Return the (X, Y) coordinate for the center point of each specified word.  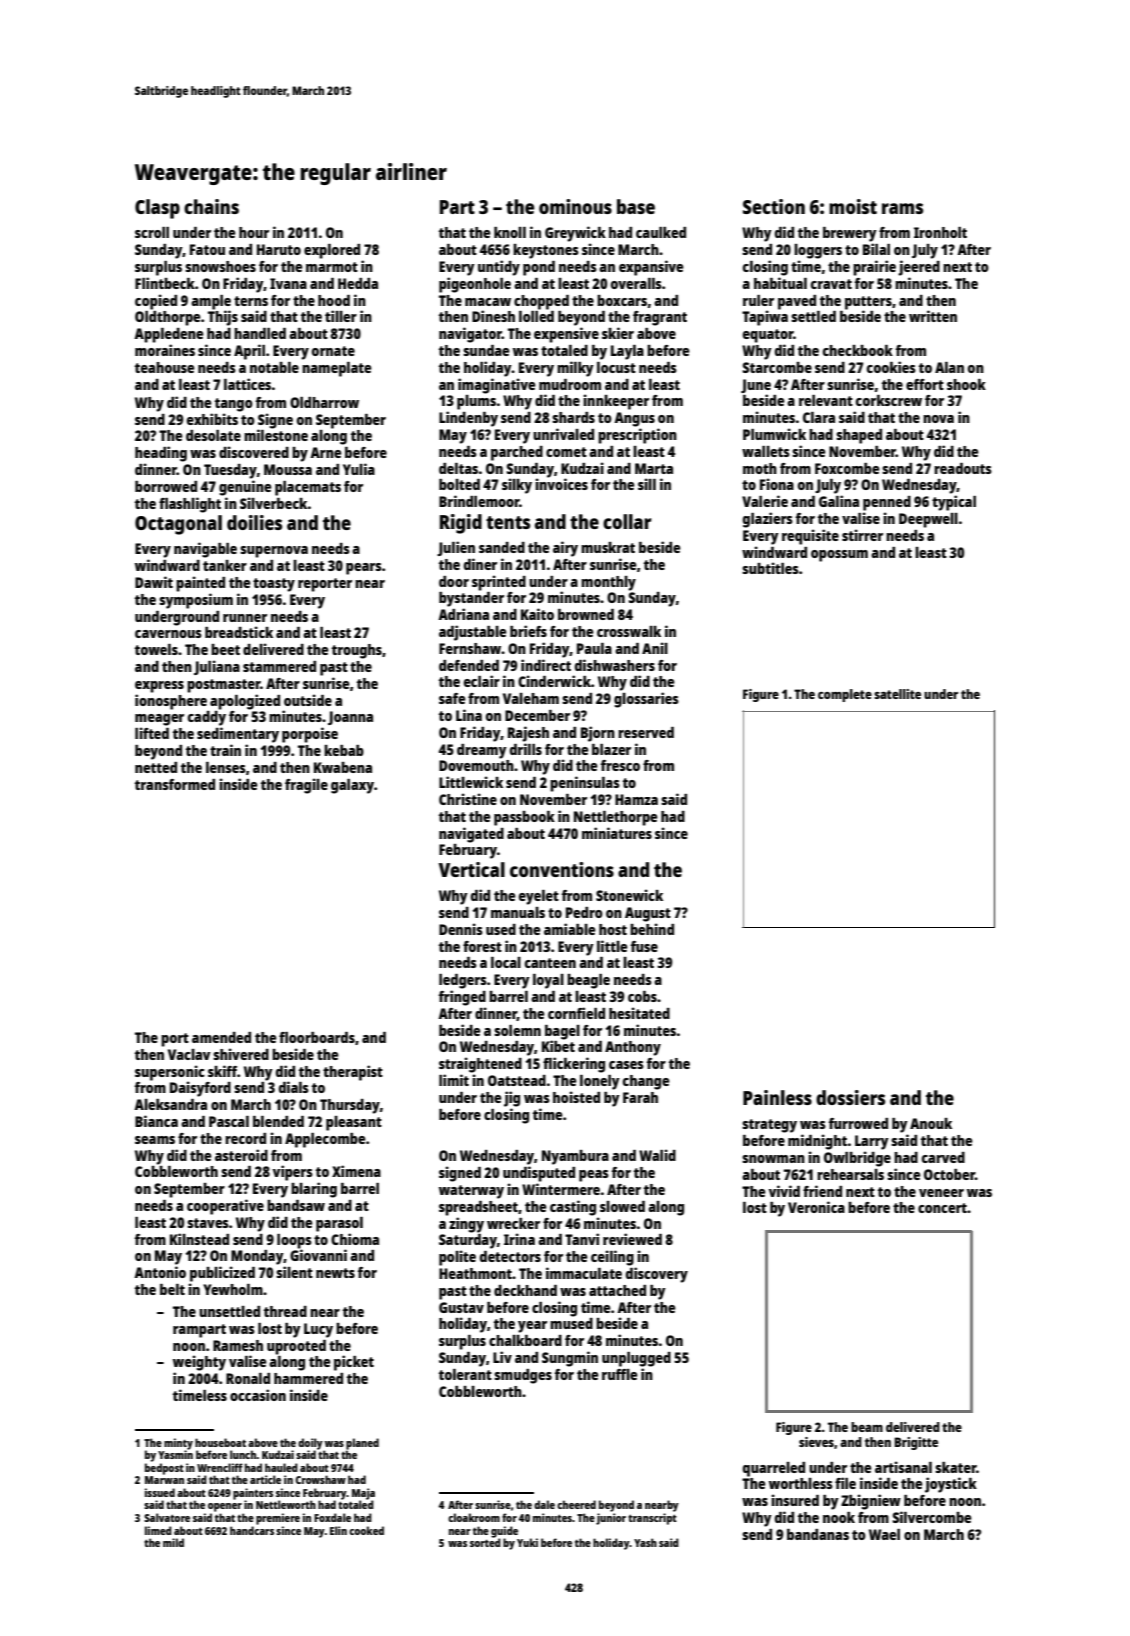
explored (332, 251)
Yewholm (233, 1289)
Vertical (471, 869)
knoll (510, 232)
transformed (175, 784)
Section (774, 206)
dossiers (850, 1097)
